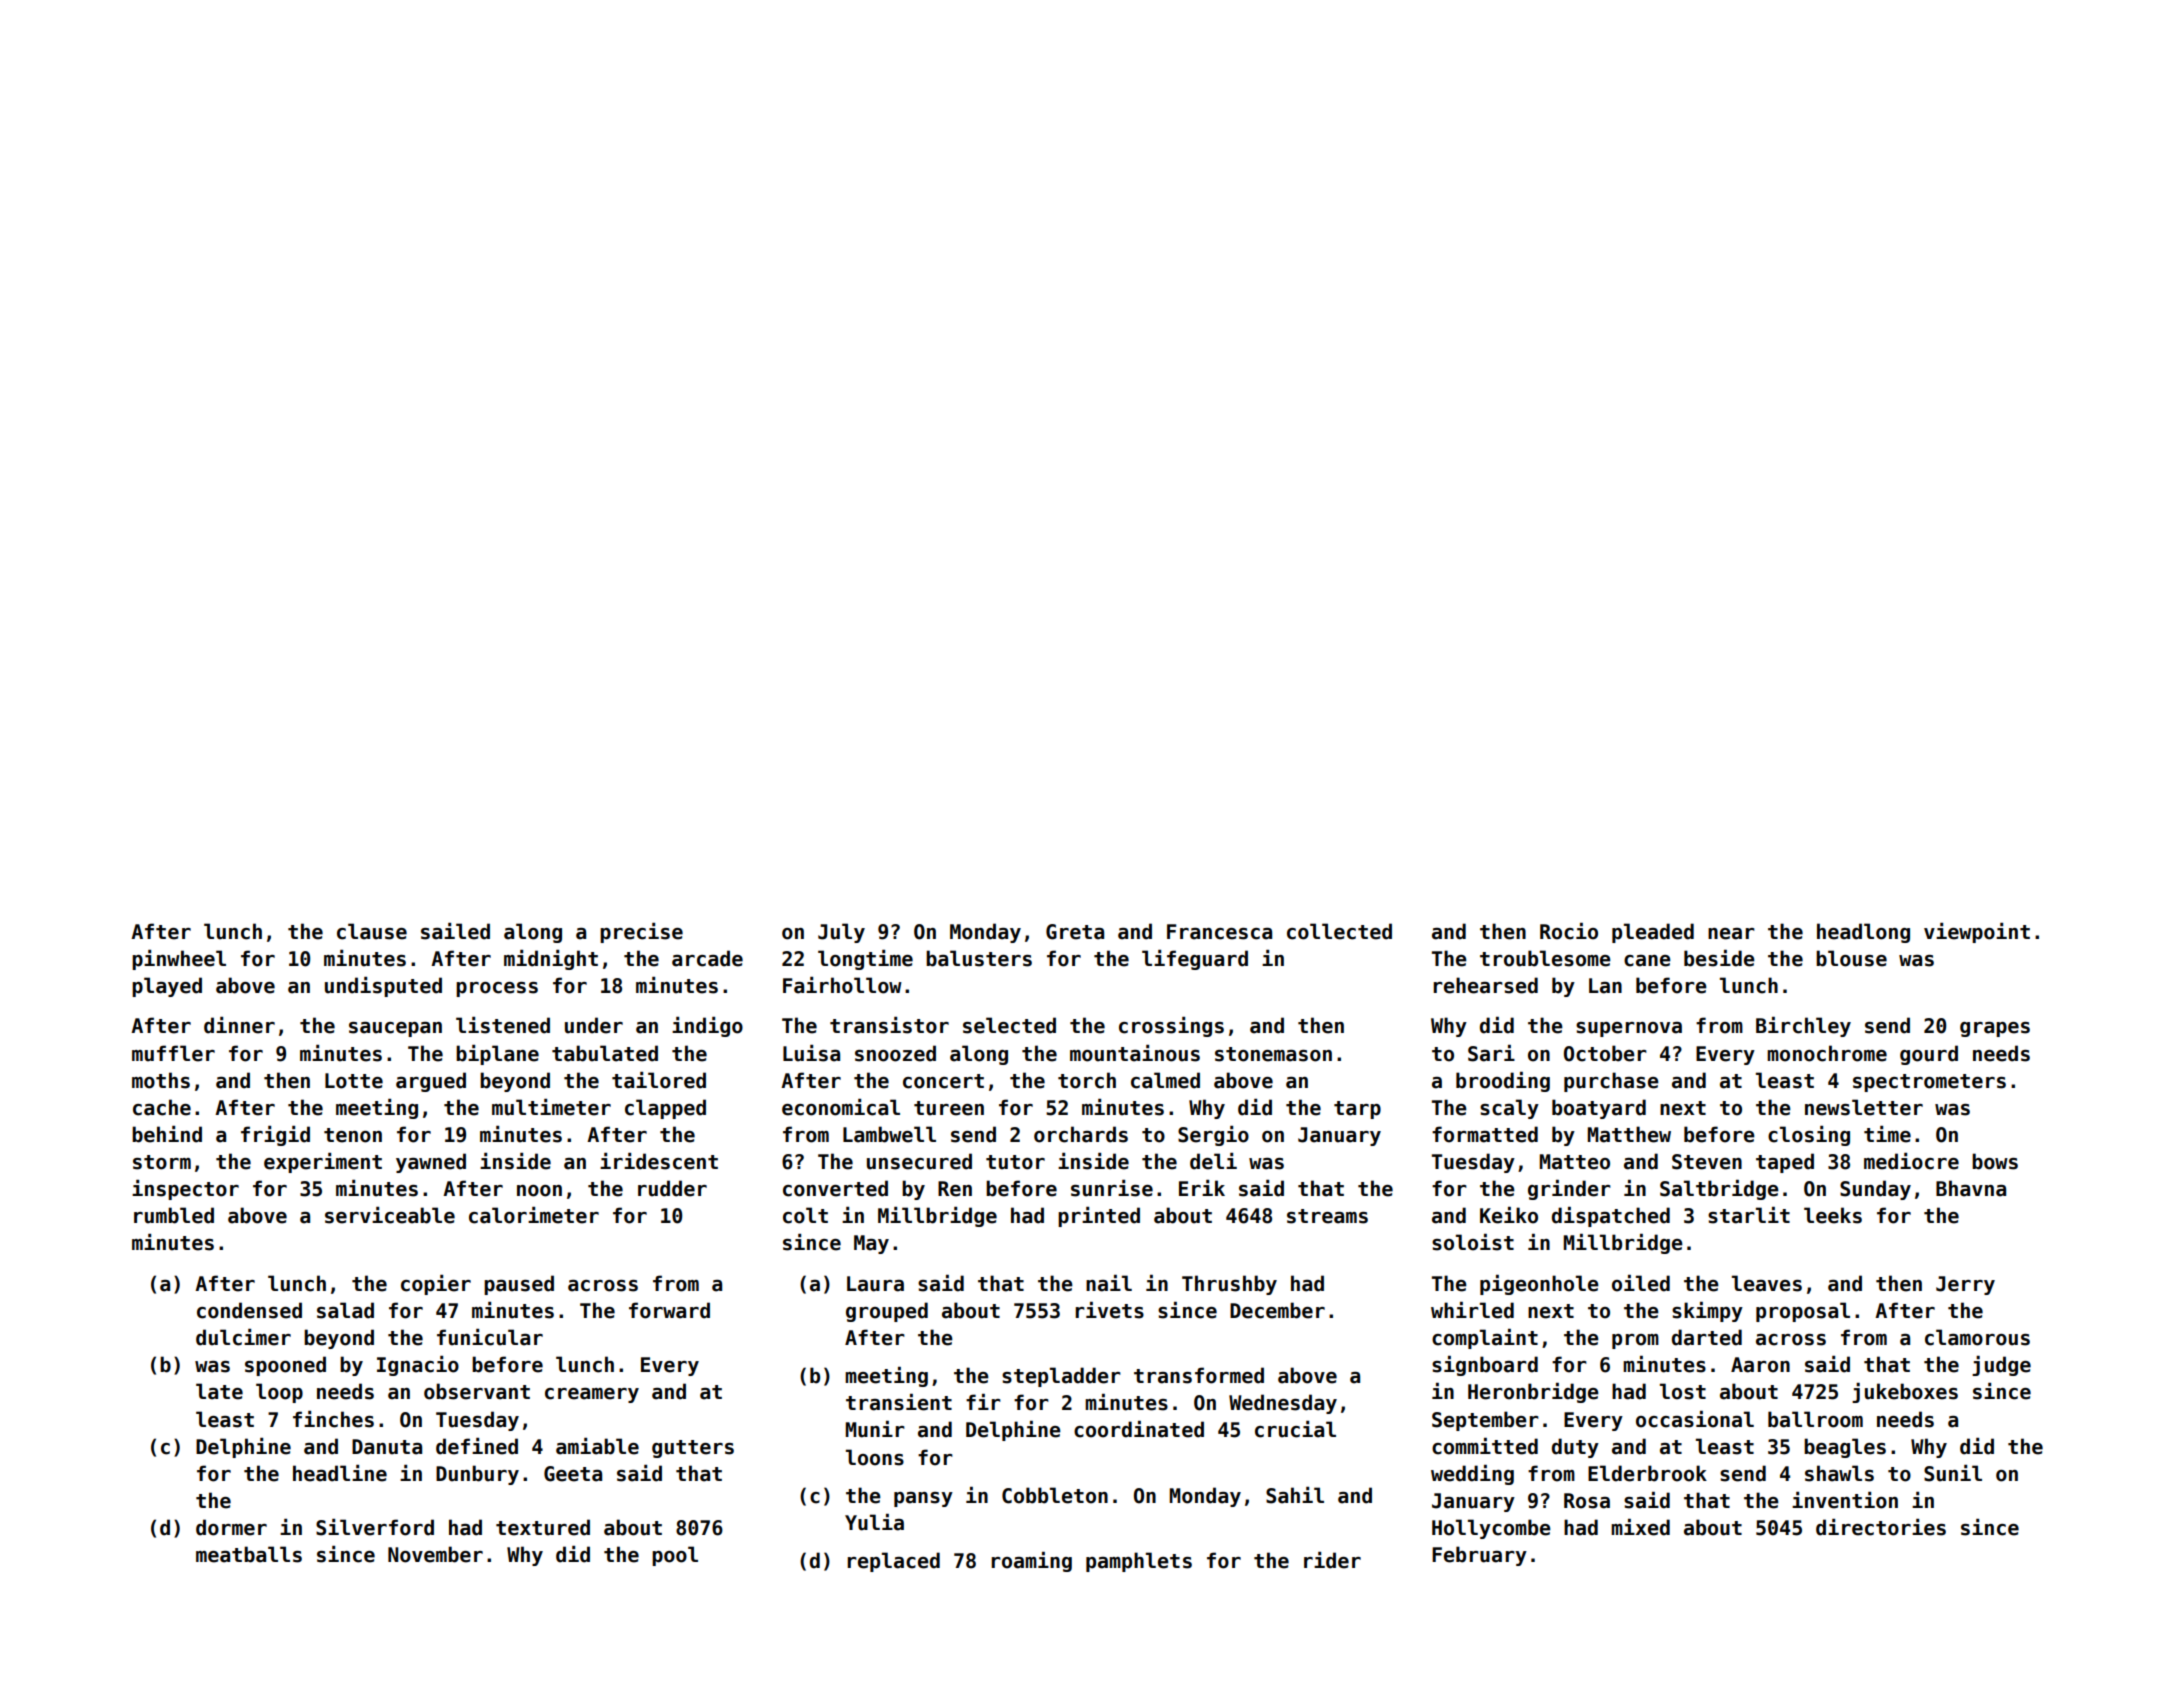  What do you see at coordinates (340, 1473) in the screenshot?
I see `headline` at bounding box center [340, 1473].
